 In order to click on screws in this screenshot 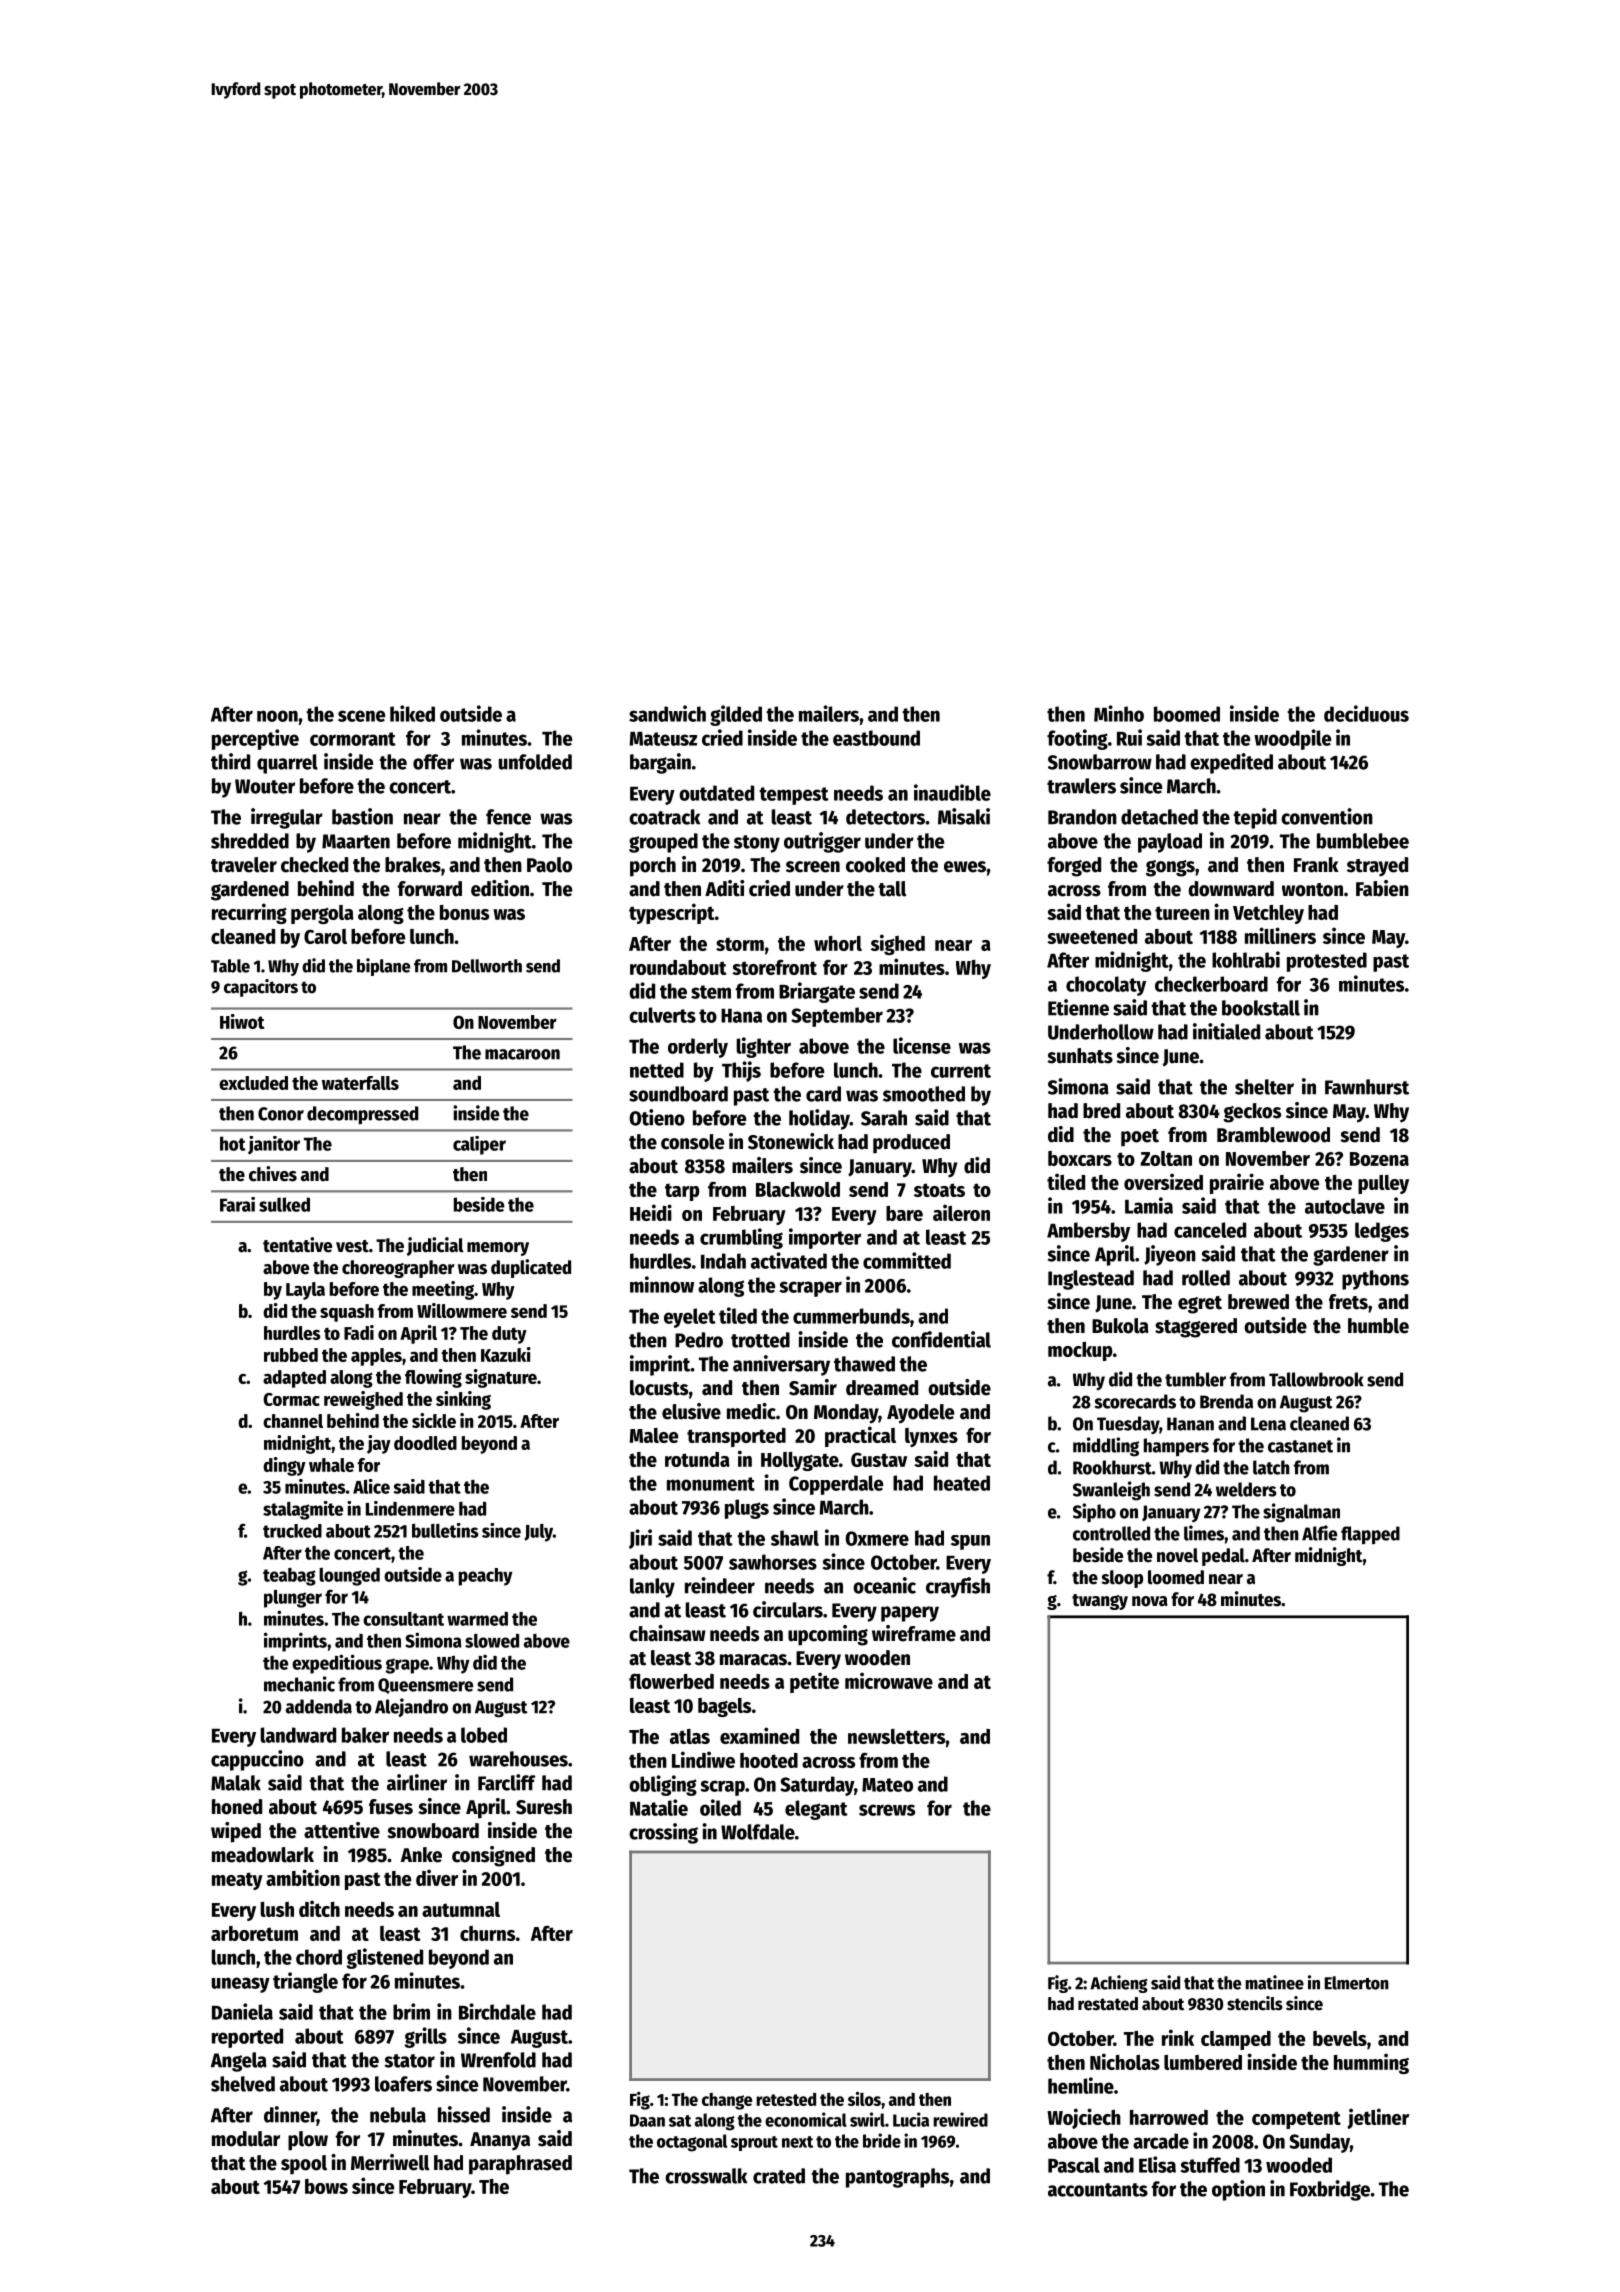, I will do `click(887, 1810)`.
